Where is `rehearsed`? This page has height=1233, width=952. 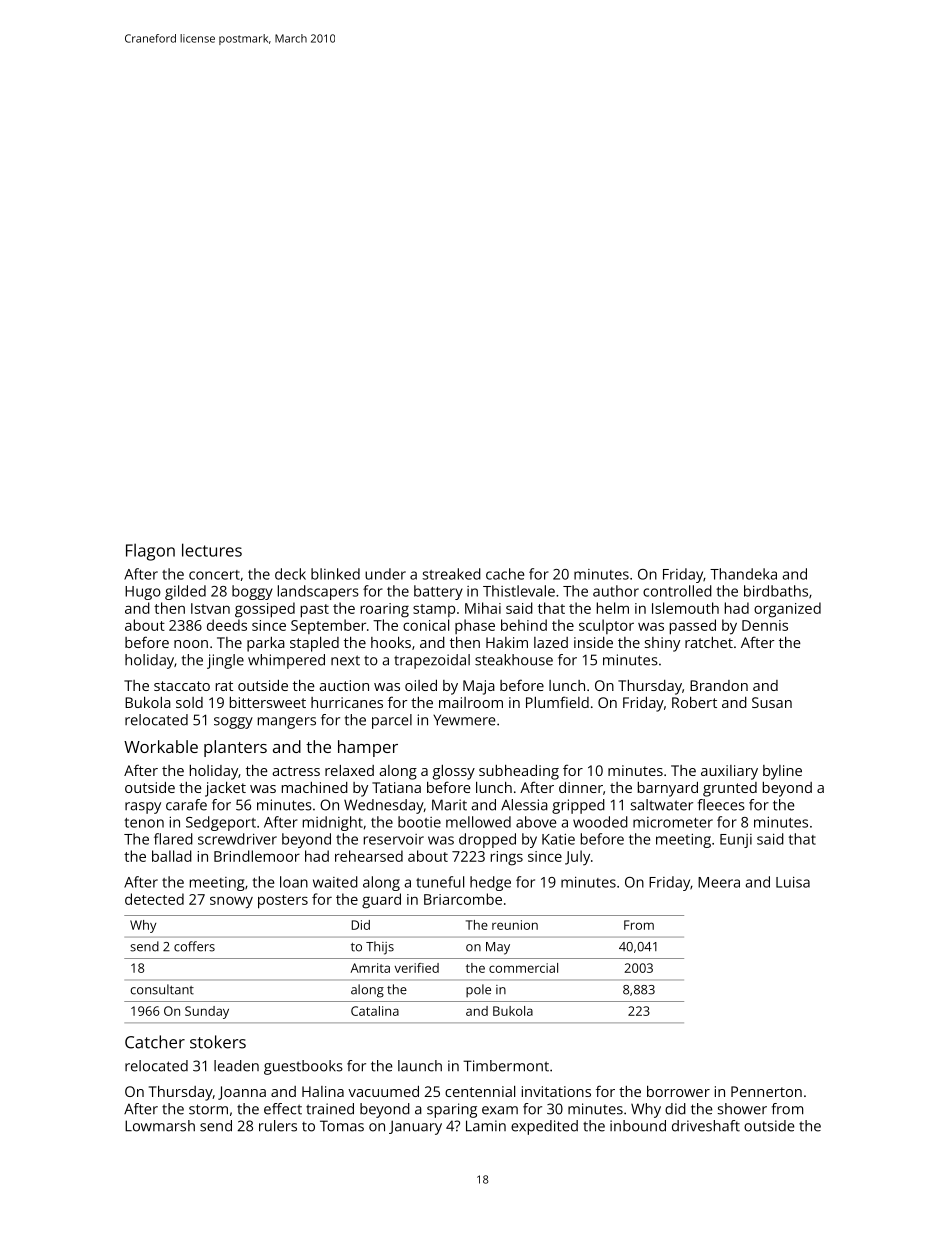 rehearsed is located at coordinates (369, 856).
